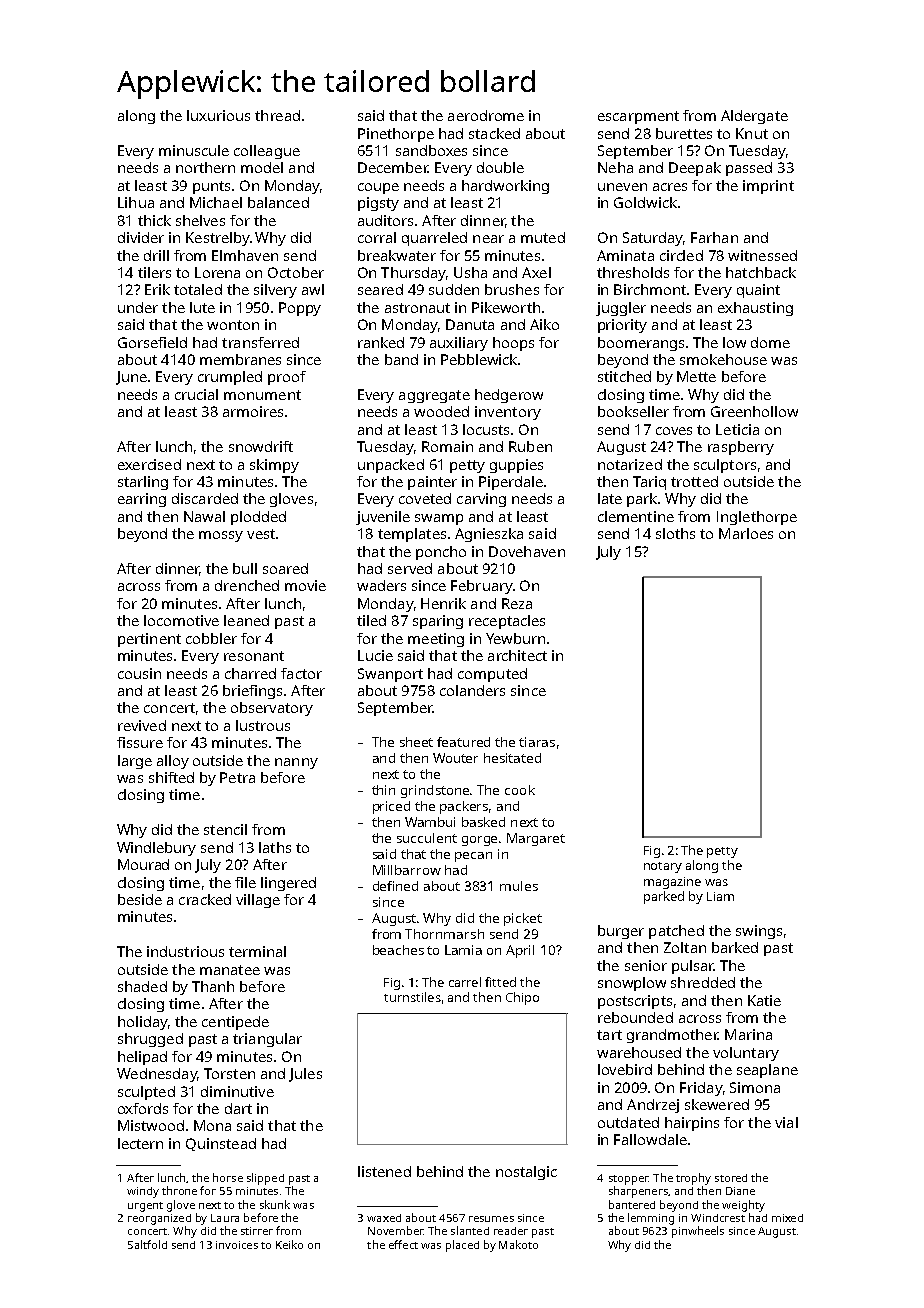 This screenshot has width=924, height=1308. What do you see at coordinates (218, 115) in the screenshot?
I see `luxurious` at bounding box center [218, 115].
